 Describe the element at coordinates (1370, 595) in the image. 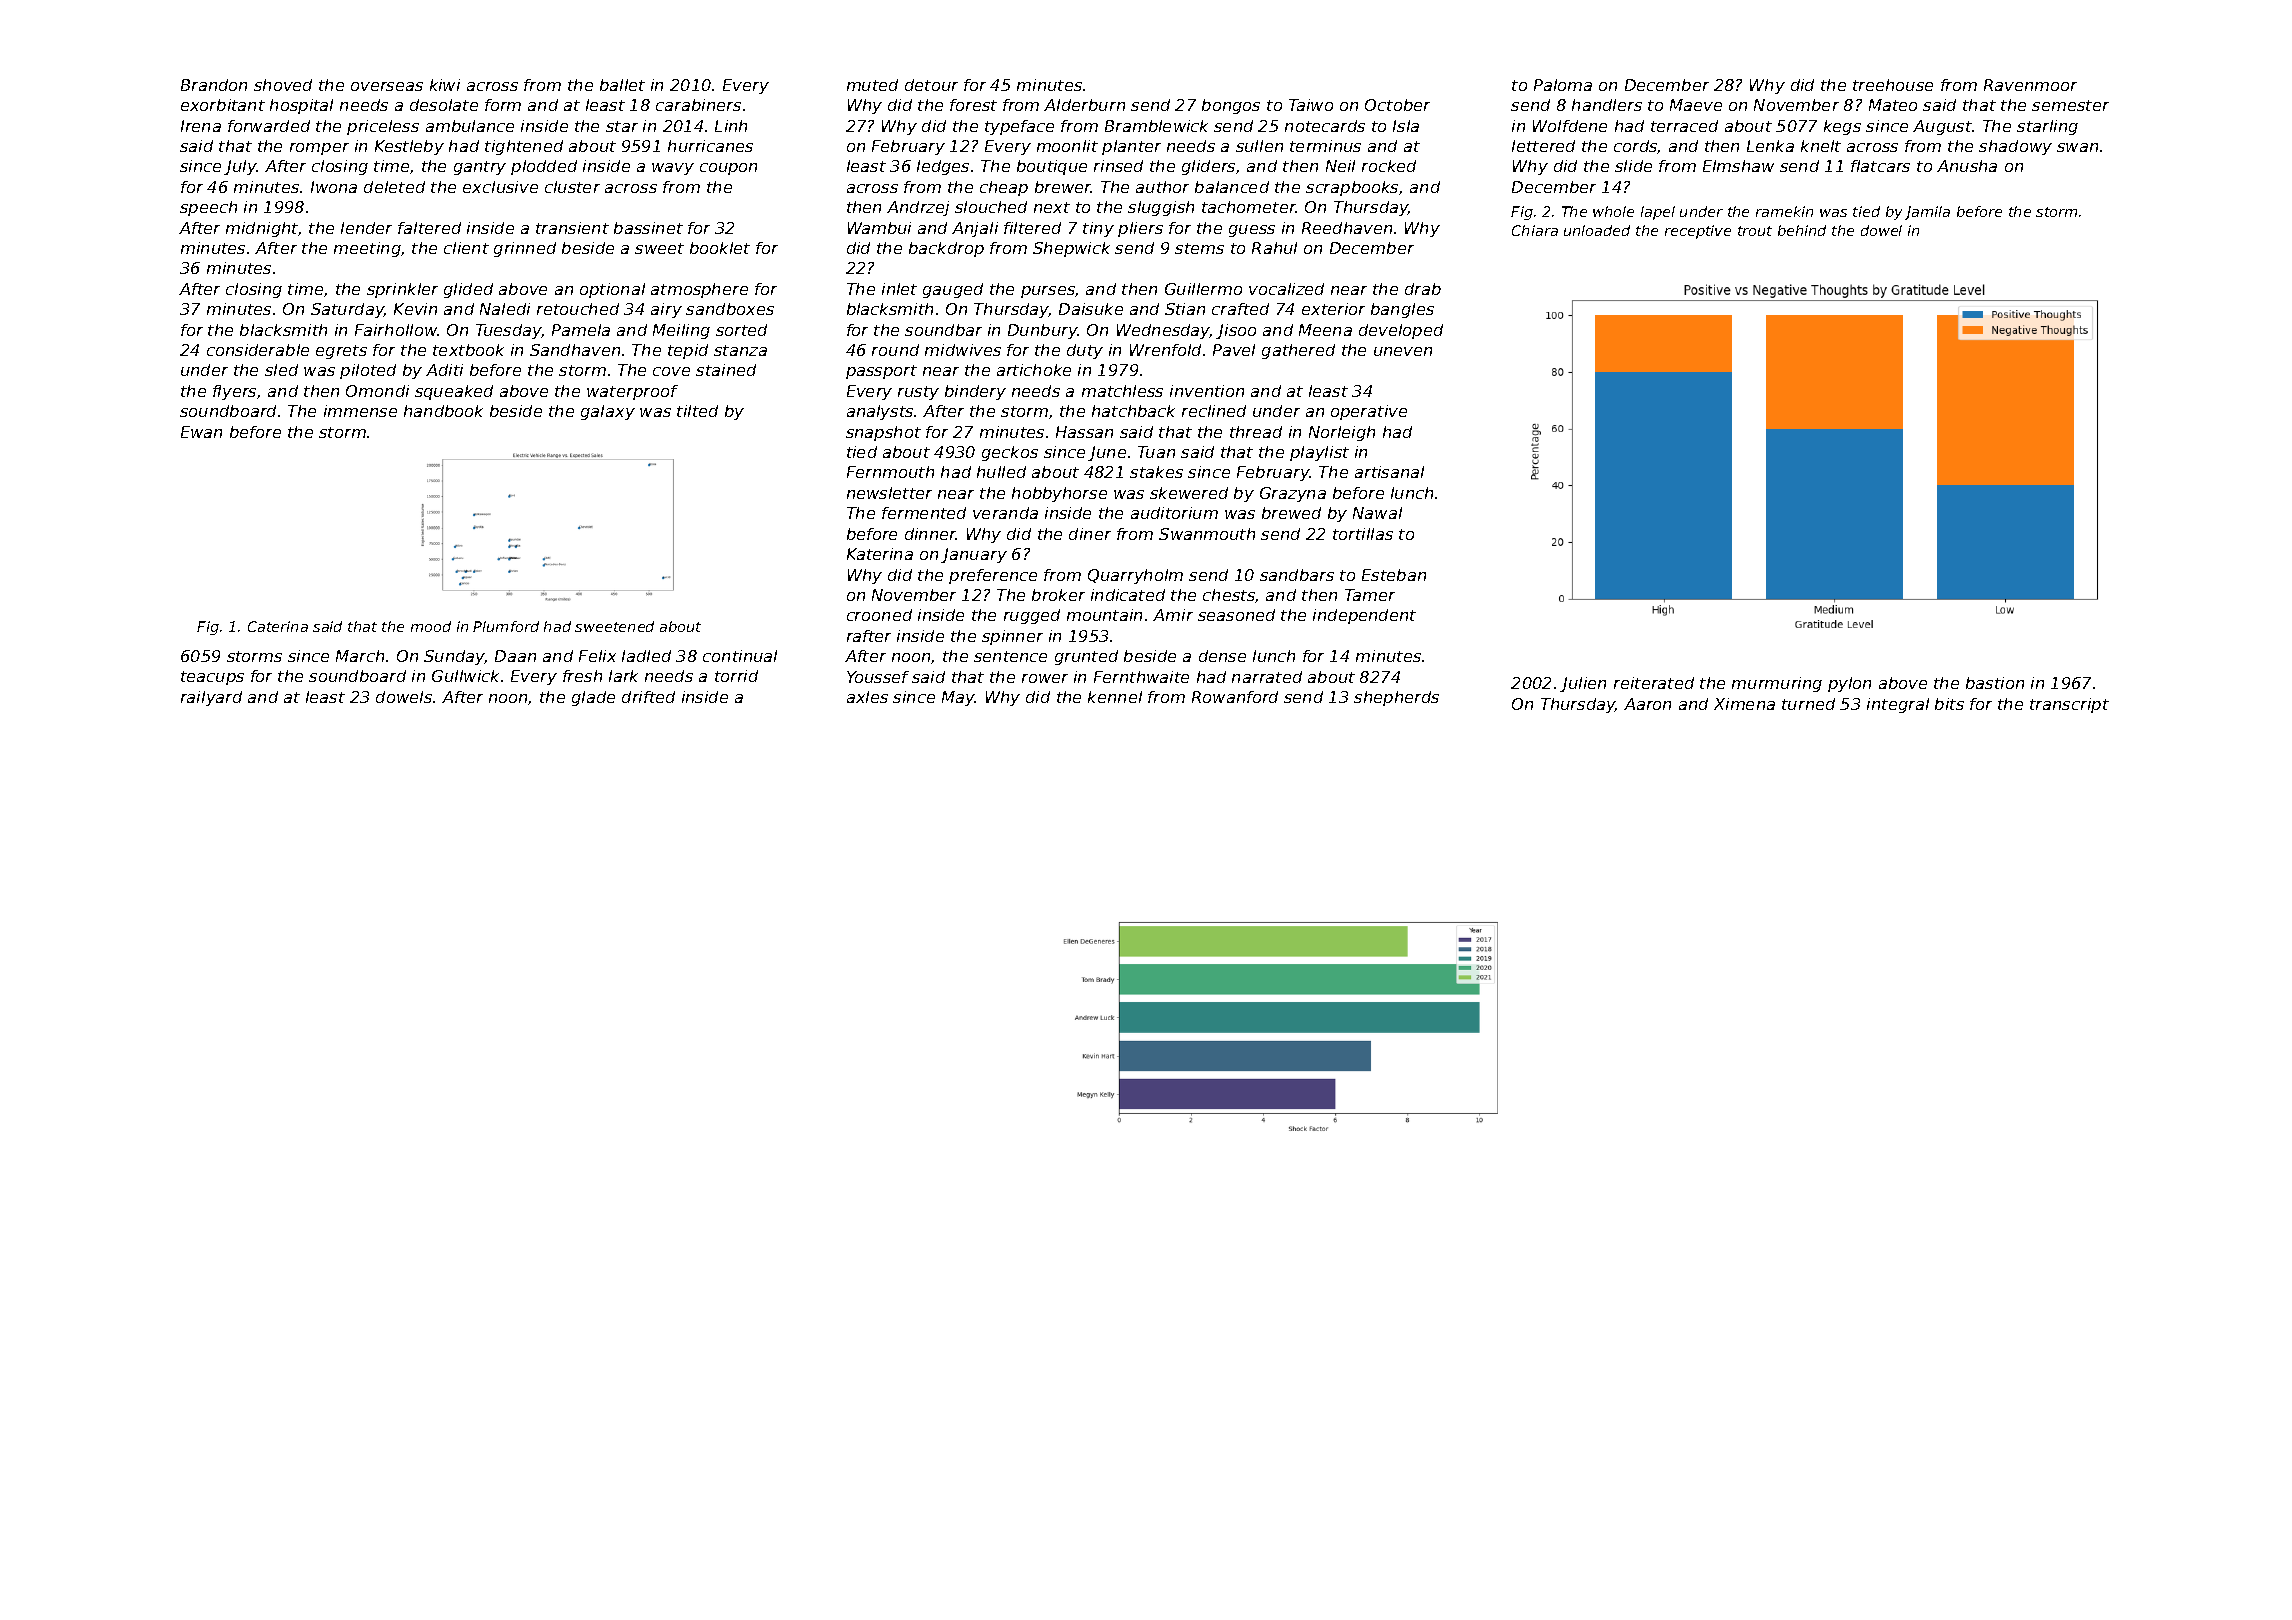

I see `Tamer` at that location.
